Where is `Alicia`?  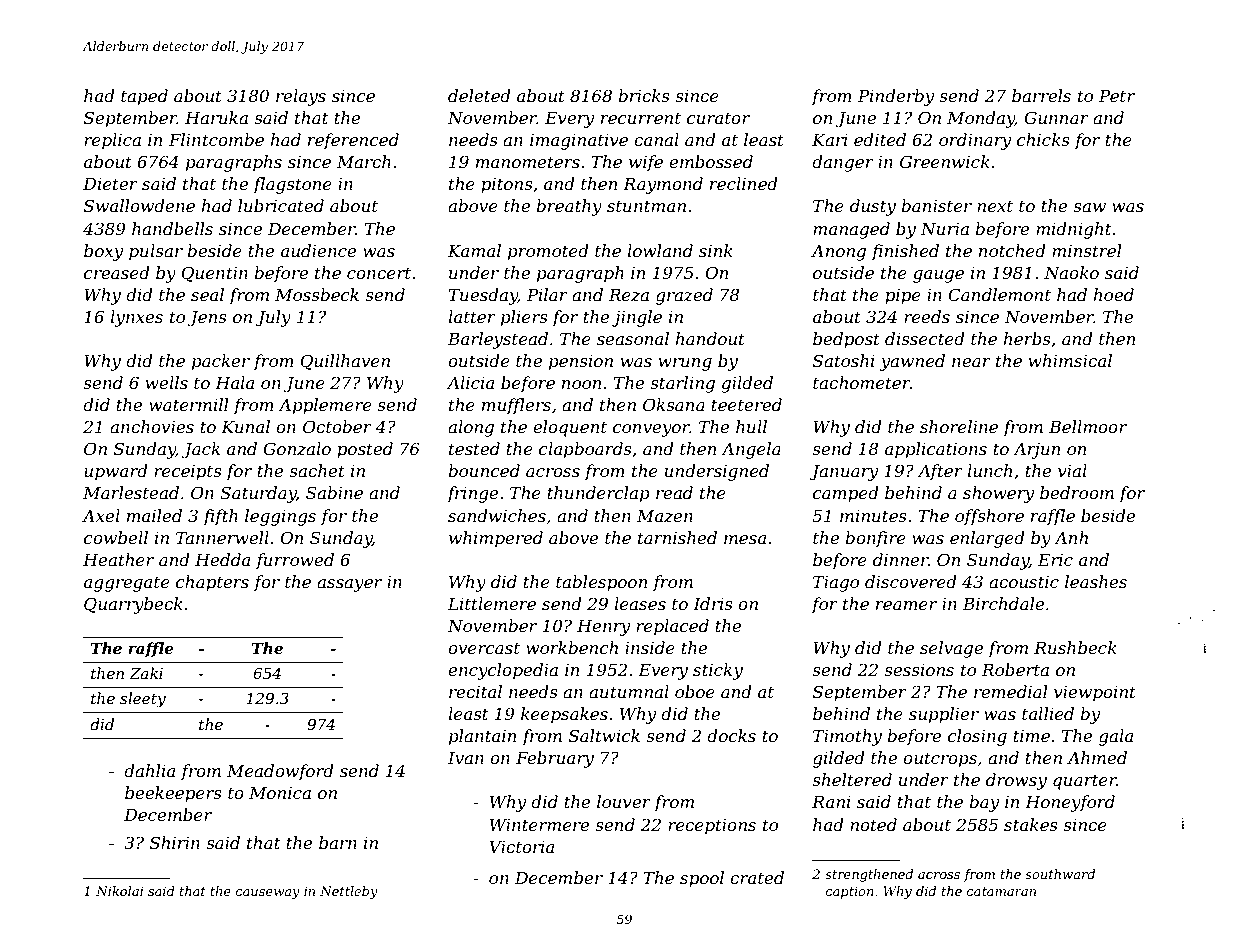 Alicia is located at coordinates (470, 382).
